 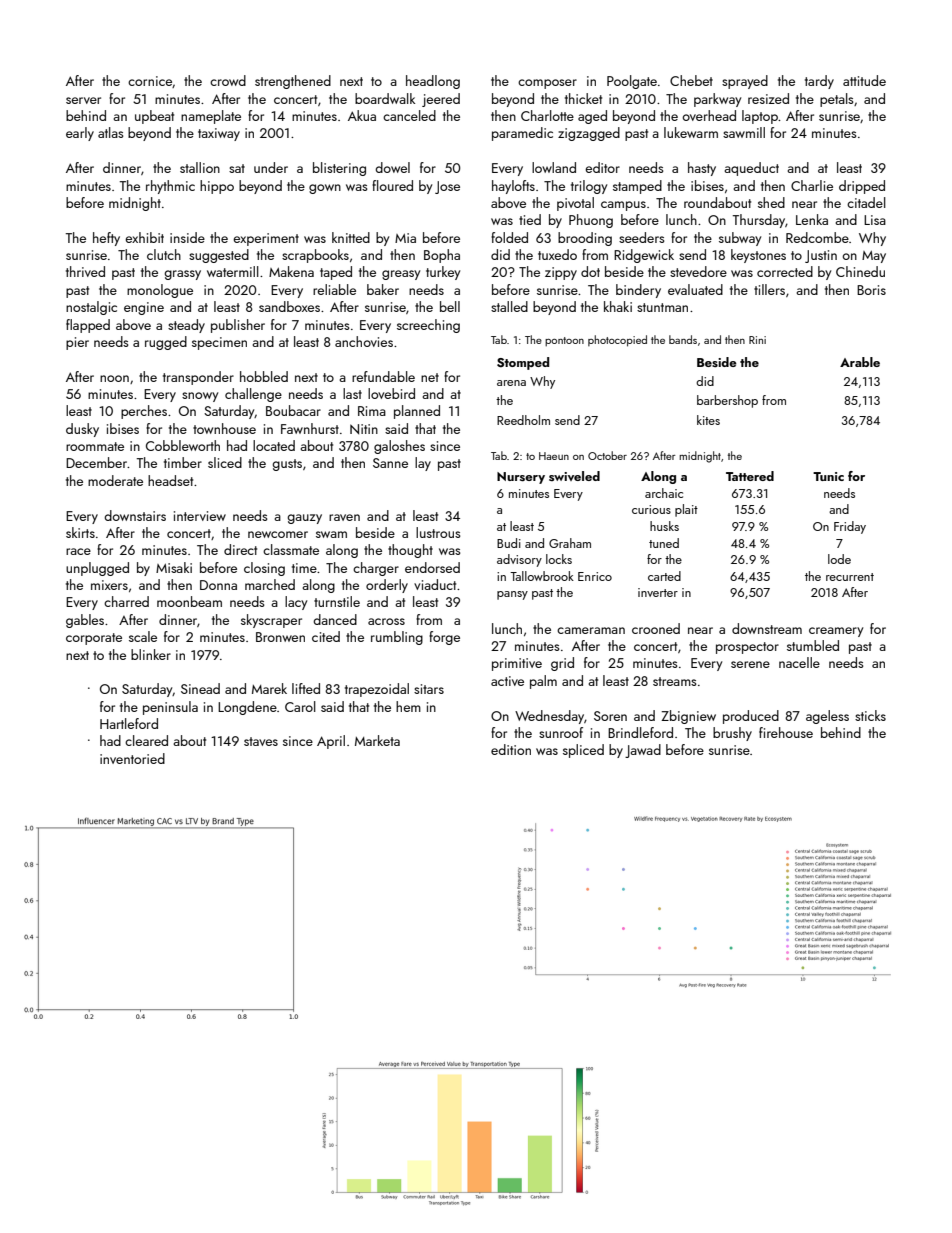 What do you see at coordinates (435, 584) in the screenshot?
I see `viaduct` at bounding box center [435, 584].
